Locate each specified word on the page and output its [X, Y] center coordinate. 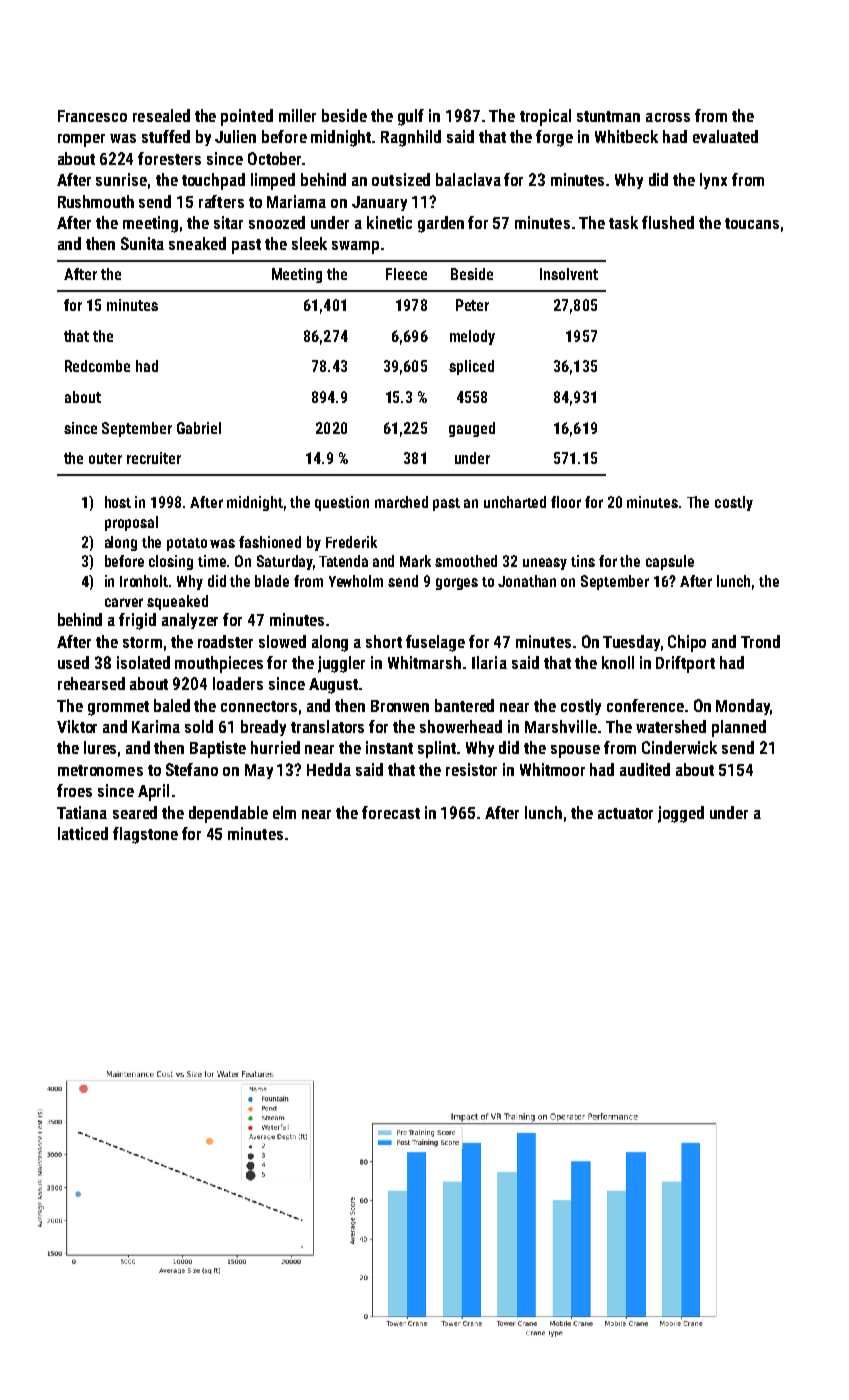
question [342, 503]
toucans [752, 223]
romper [81, 140]
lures [100, 747]
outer [105, 458]
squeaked [177, 602]
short [384, 641]
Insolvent [569, 274]
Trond [760, 641]
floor [566, 502]
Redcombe [97, 366]
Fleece [406, 274]
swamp [355, 247]
